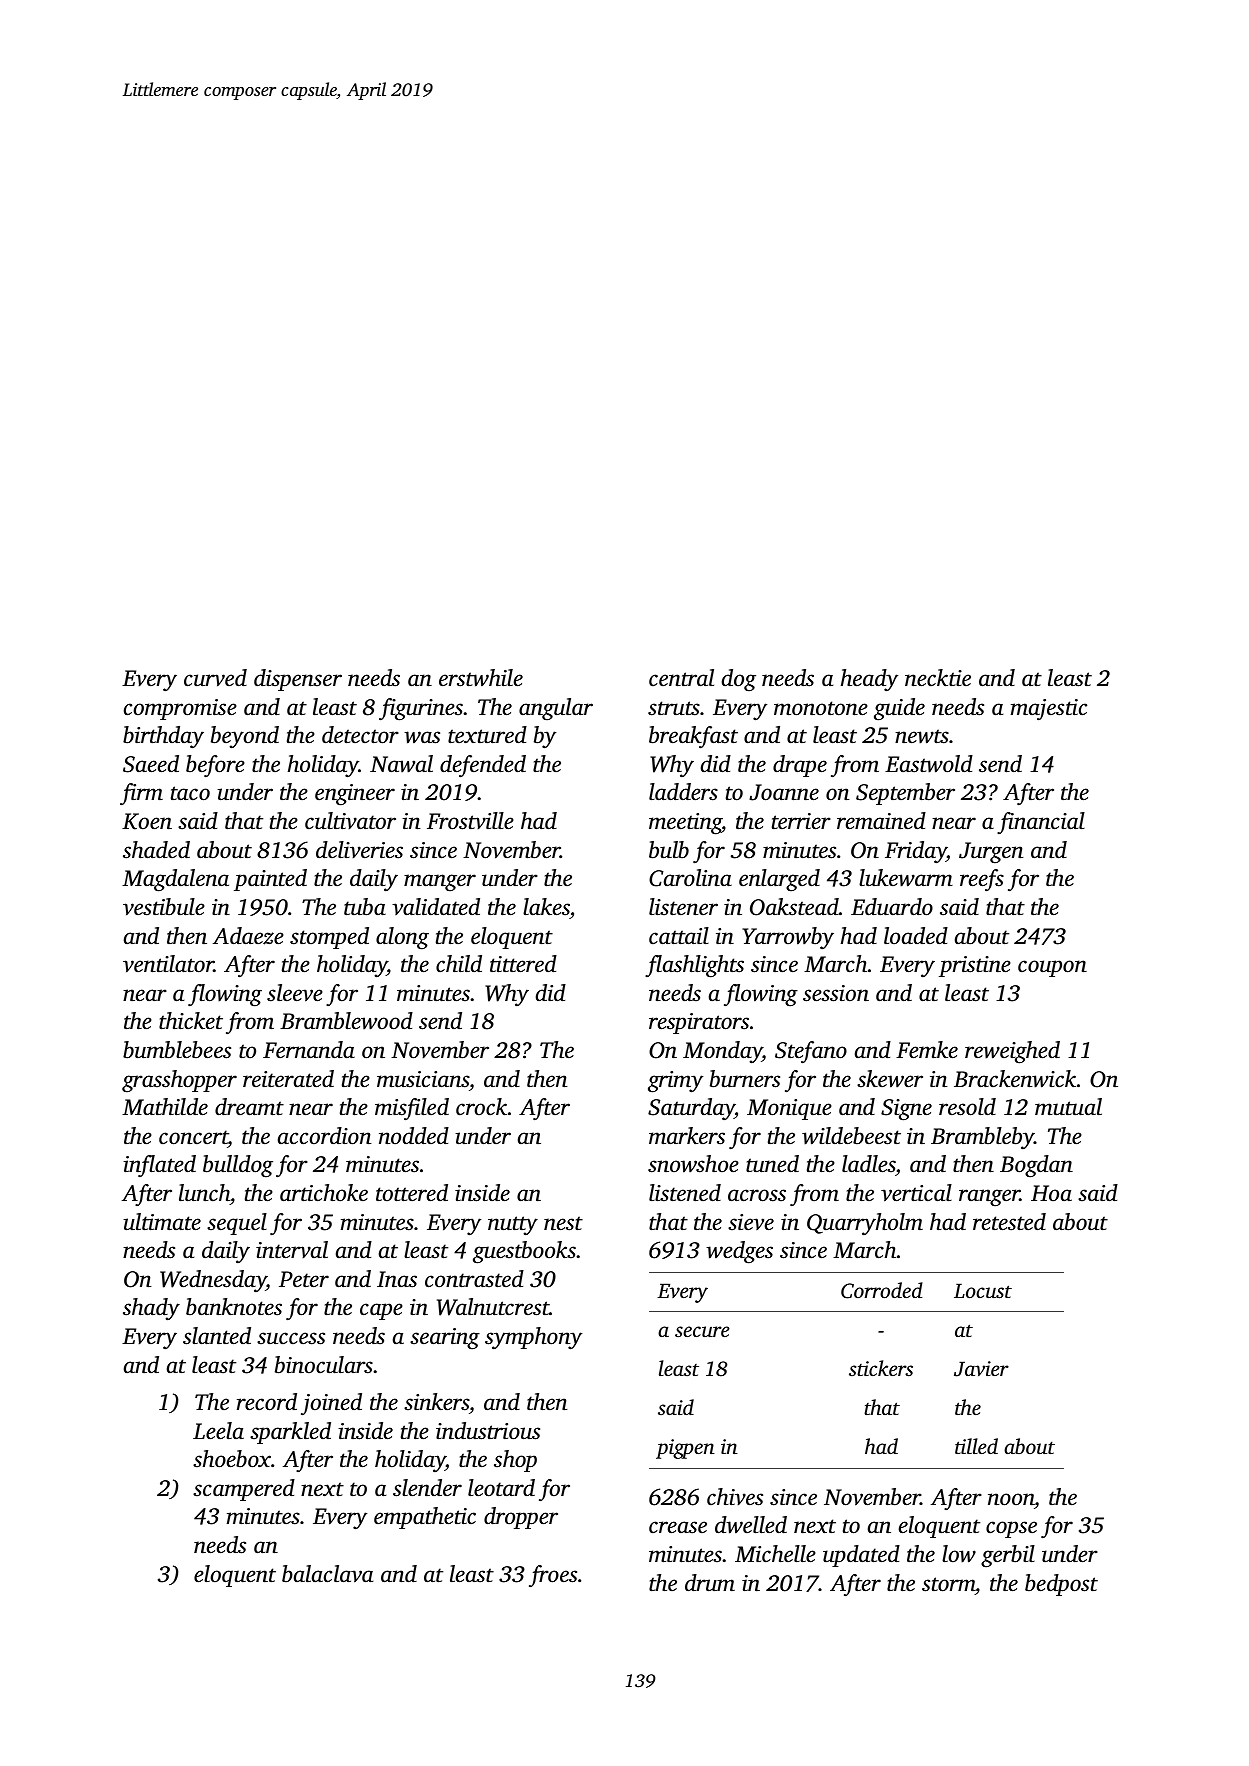  Describe the element at coordinates (991, 853) in the screenshot. I see `Jurgen` at that location.
